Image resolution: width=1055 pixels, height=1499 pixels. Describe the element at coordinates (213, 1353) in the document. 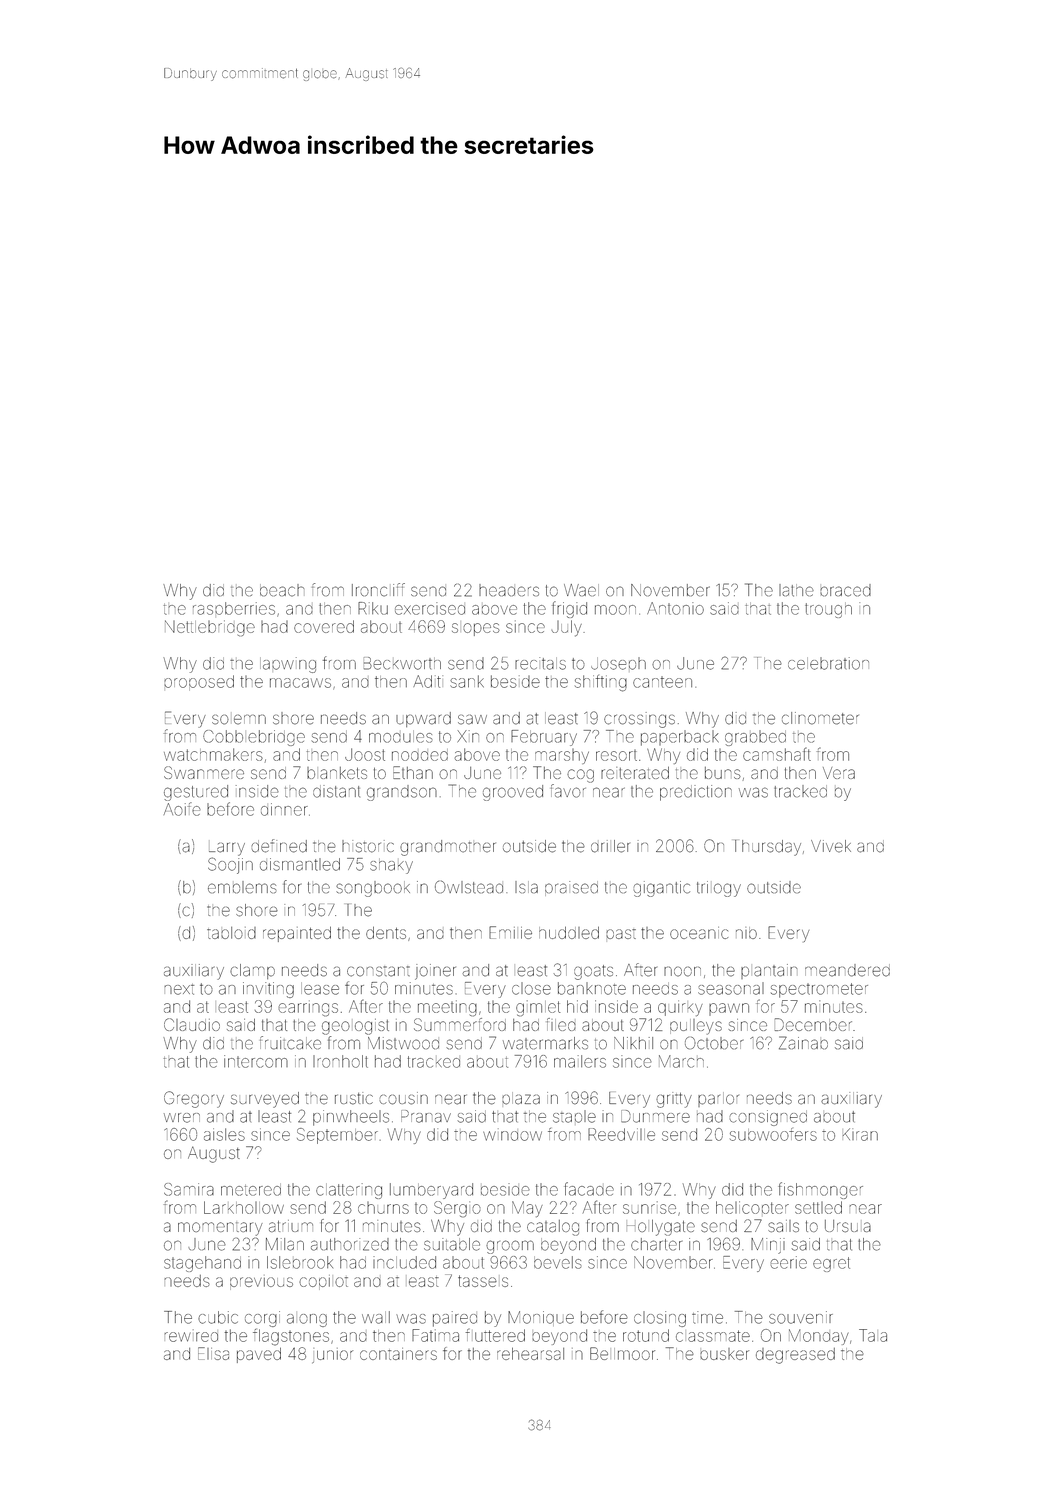

I see `Elisa` at that location.
